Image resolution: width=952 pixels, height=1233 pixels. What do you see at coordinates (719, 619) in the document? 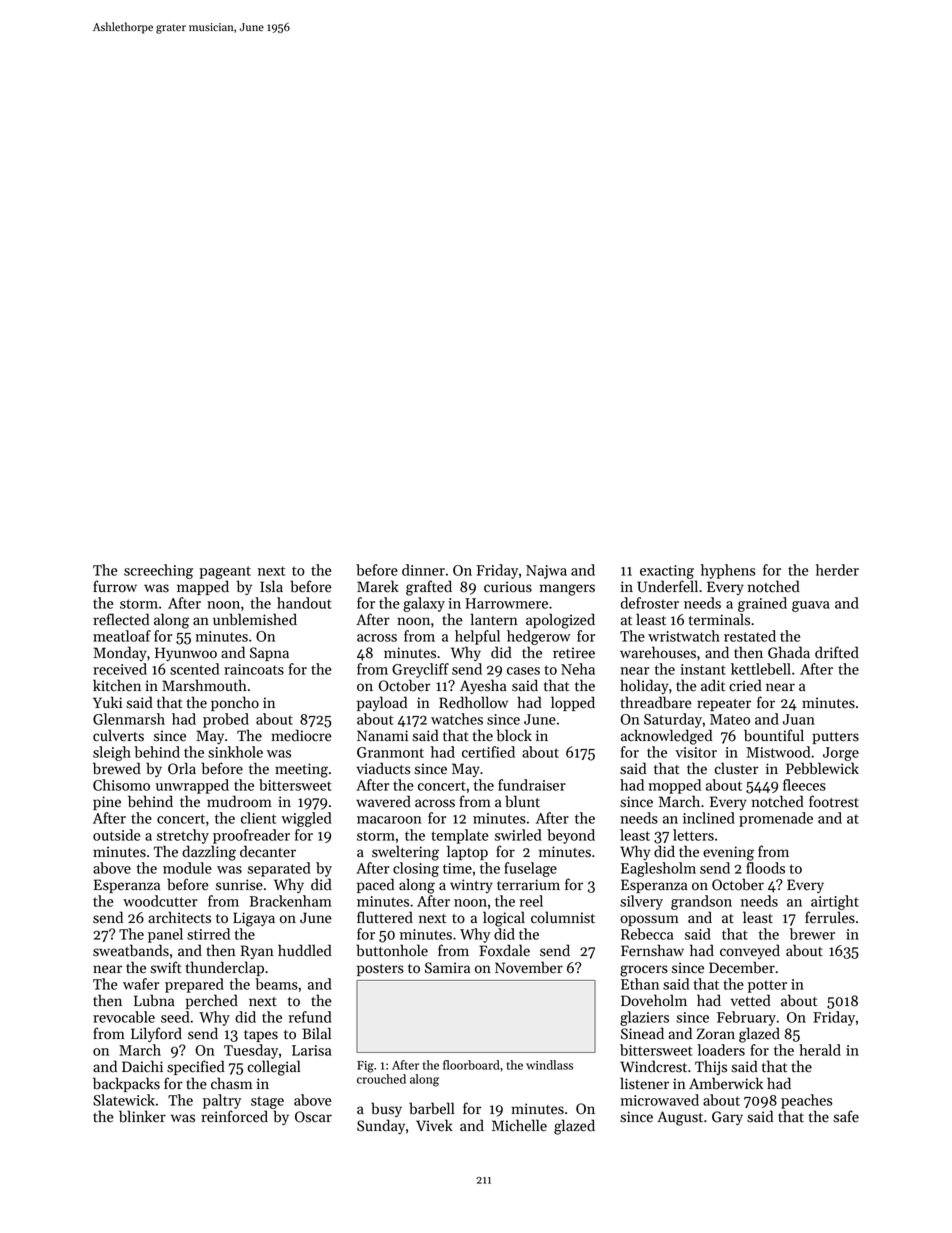
I see `terminals` at bounding box center [719, 619].
